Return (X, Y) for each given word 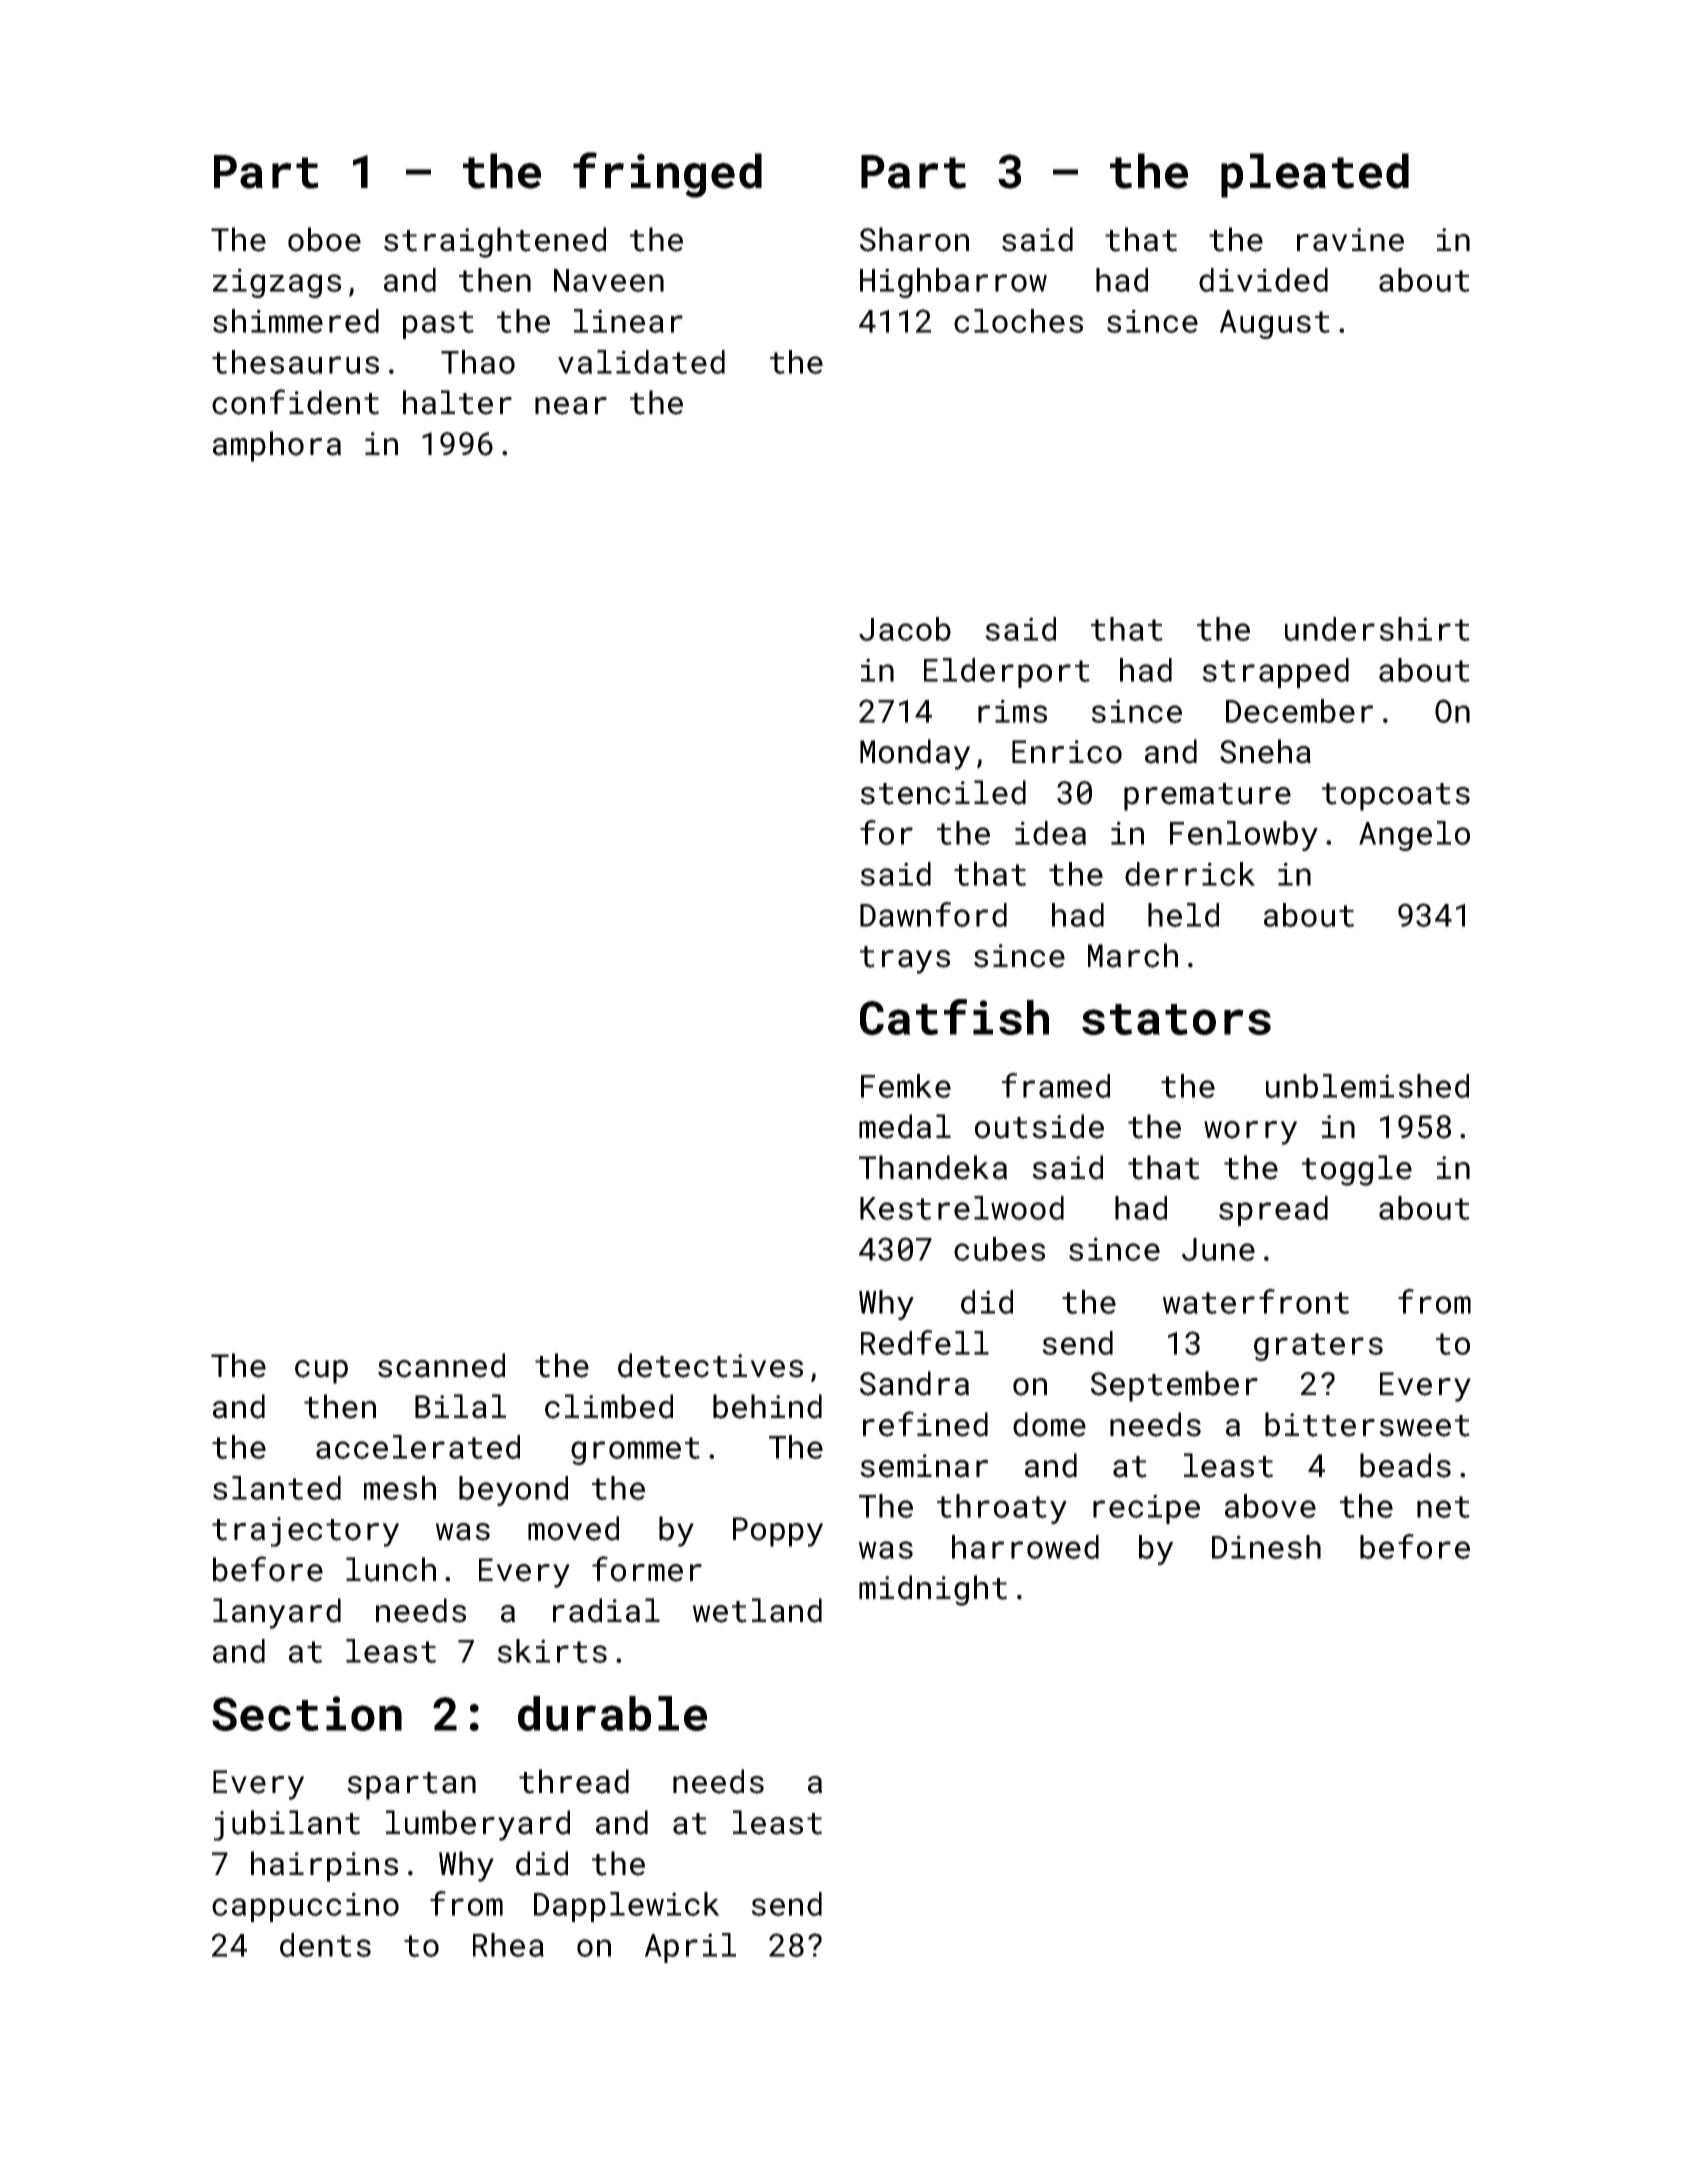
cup (321, 1372)
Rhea (508, 1945)
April (690, 1948)
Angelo (1414, 836)
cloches (1018, 321)
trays (905, 960)
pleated (1315, 175)
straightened (495, 242)
